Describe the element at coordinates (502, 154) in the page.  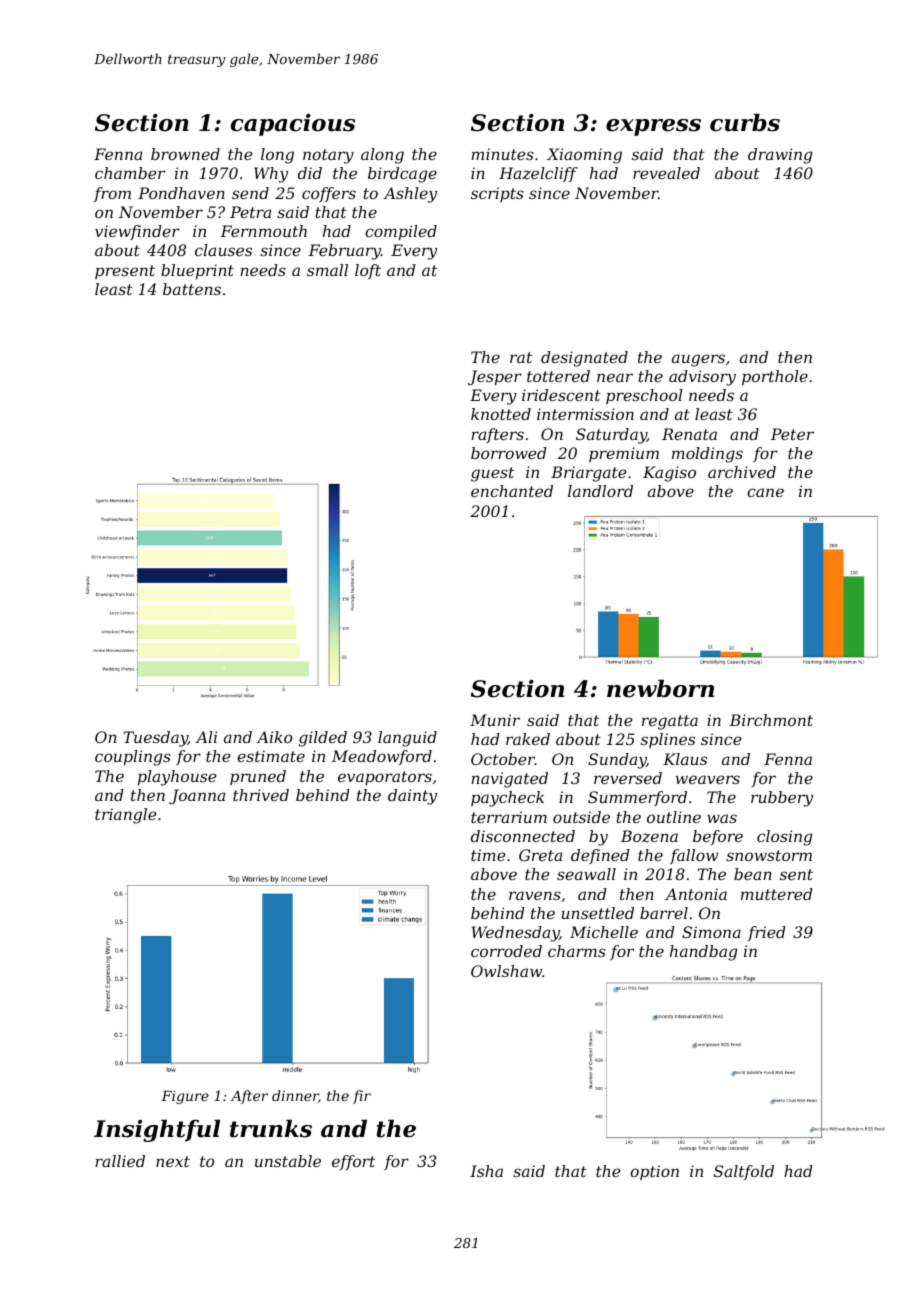
I see `minutes` at that location.
